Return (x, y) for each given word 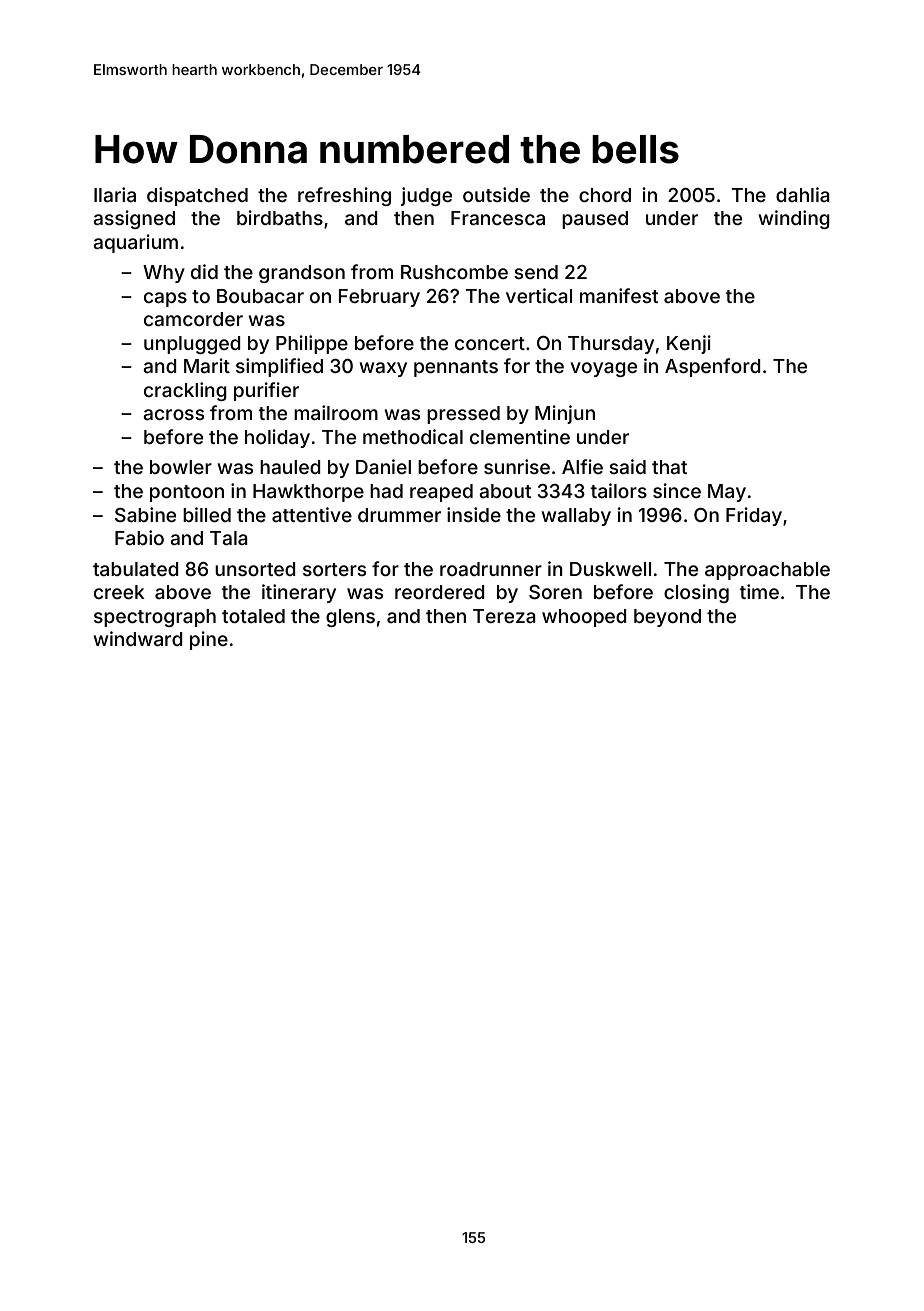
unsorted (255, 569)
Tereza (504, 616)
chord (605, 195)
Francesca (498, 218)
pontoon (187, 493)
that (669, 467)
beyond (667, 618)
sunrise (517, 466)
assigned (134, 219)
